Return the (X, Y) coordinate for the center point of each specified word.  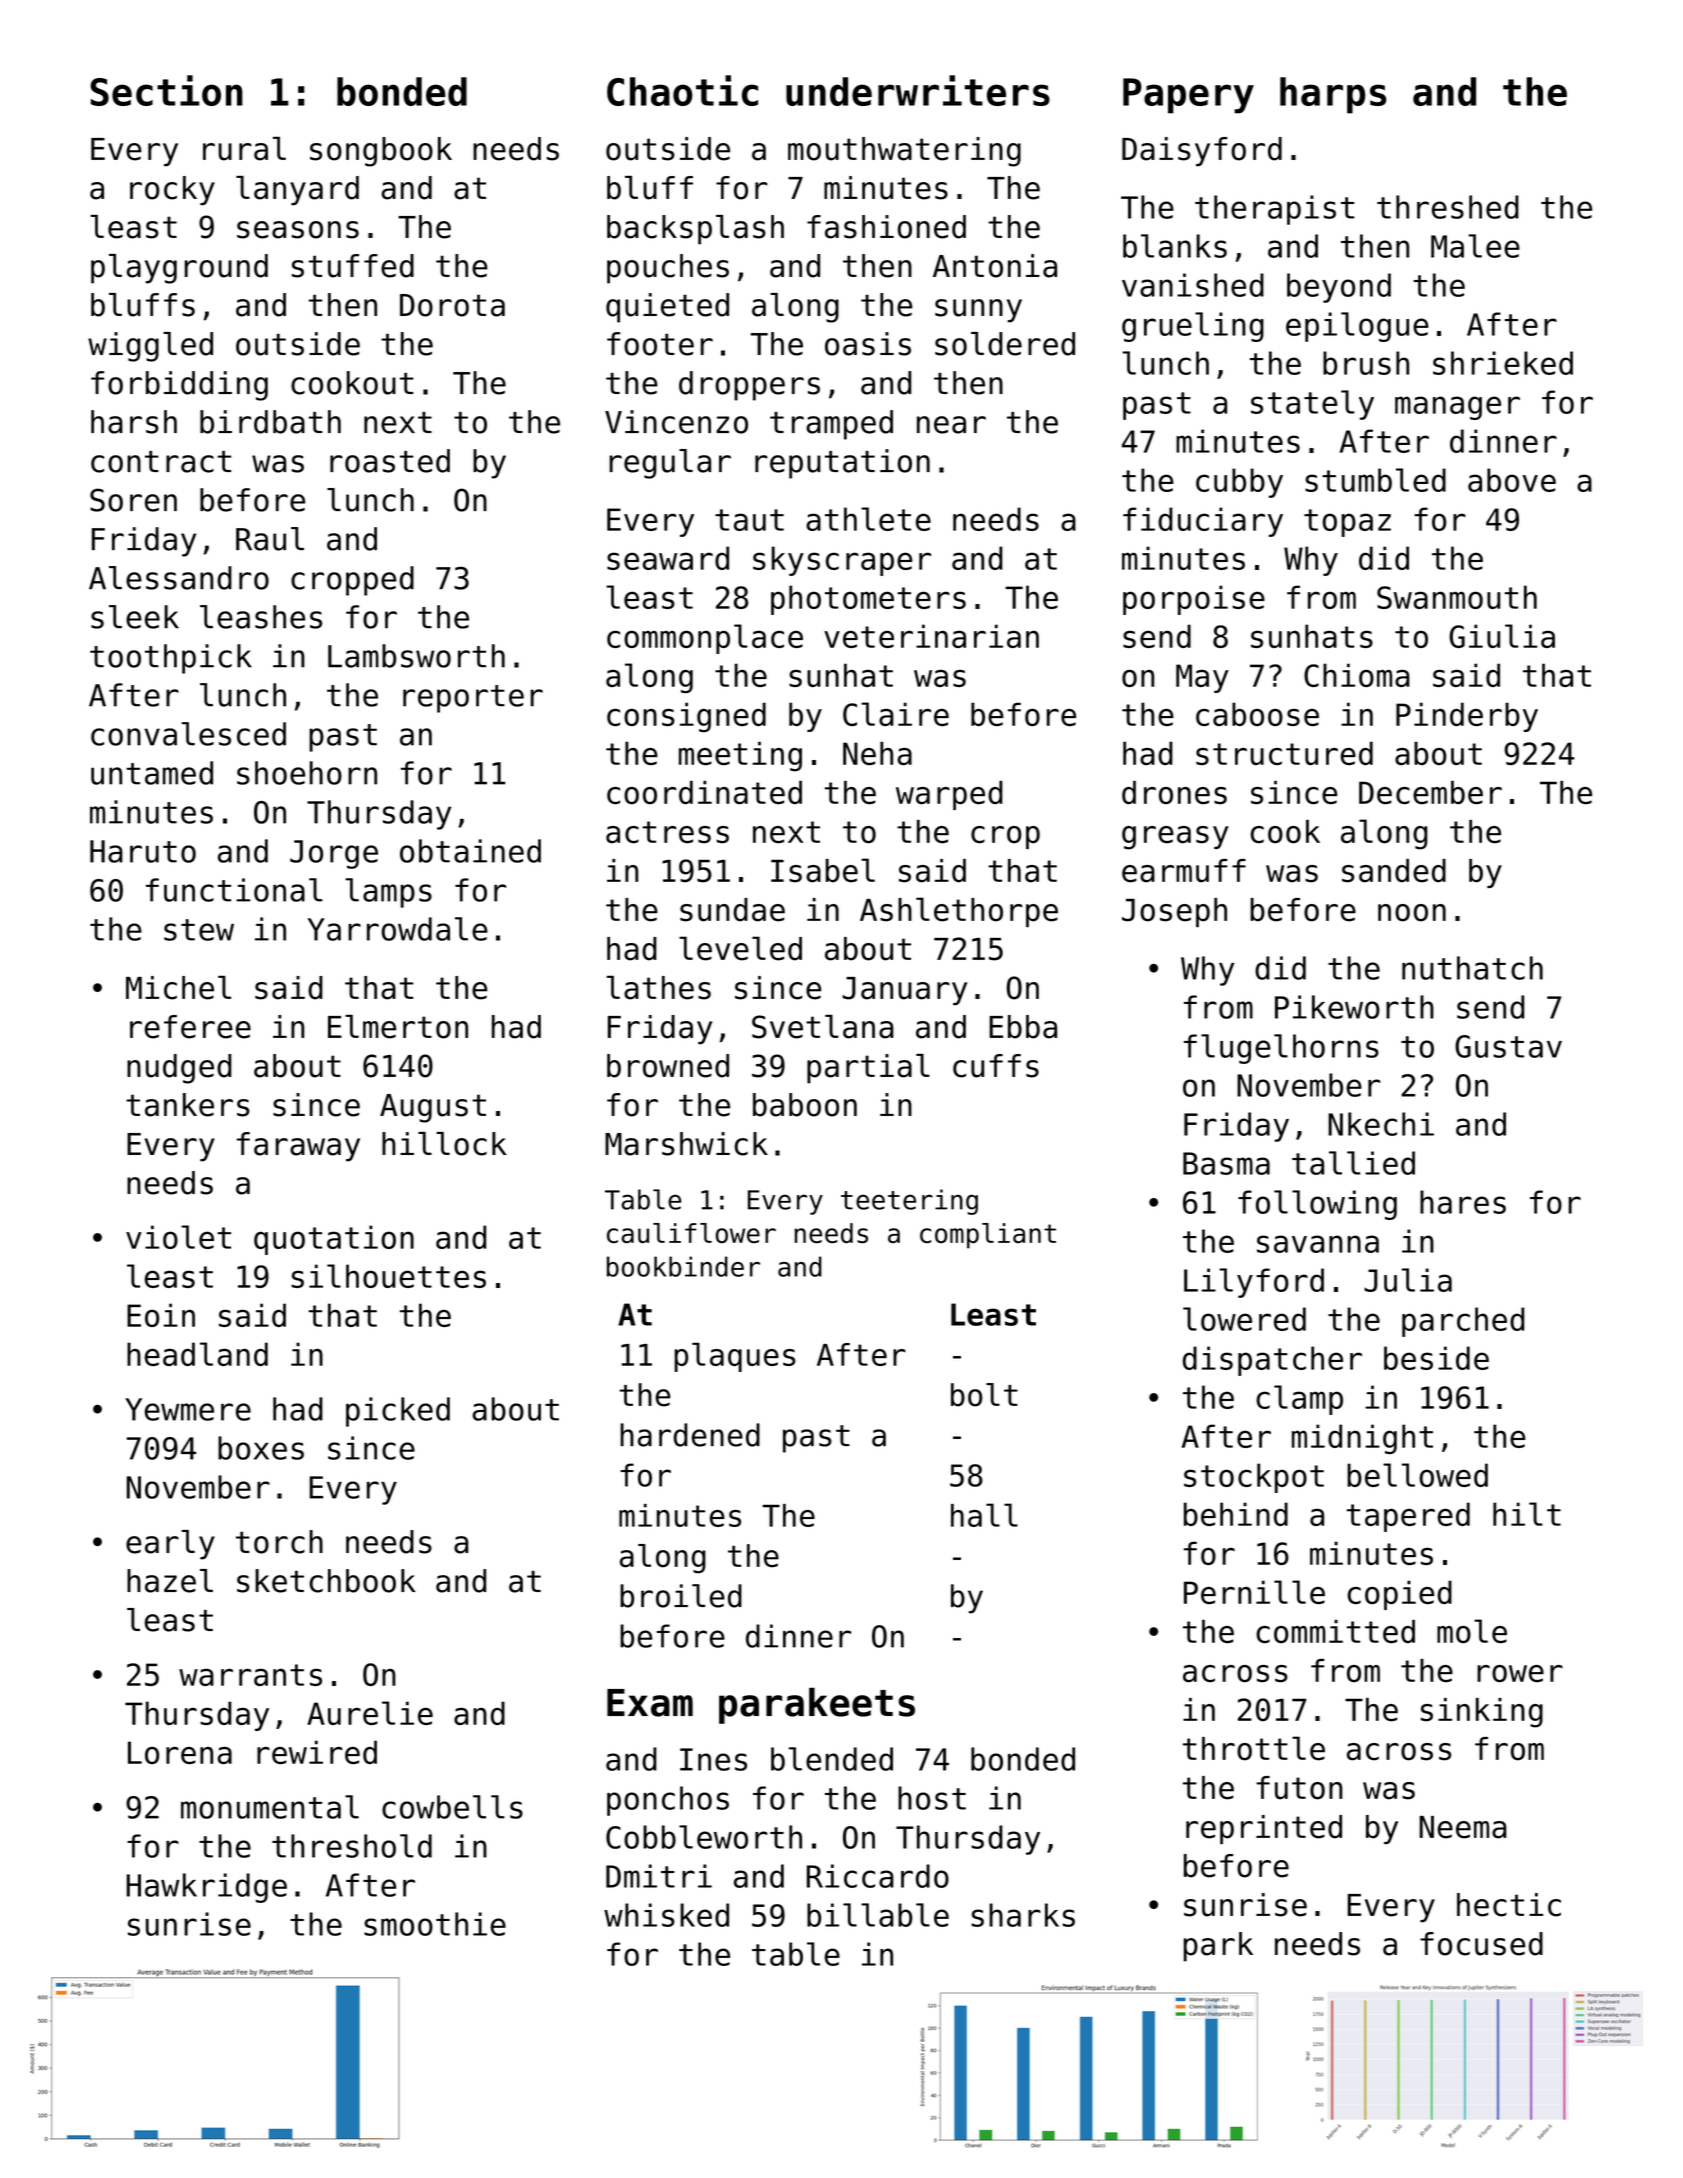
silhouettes (389, 1276)
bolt (984, 1395)
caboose (1257, 714)
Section (166, 90)
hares (1463, 1202)
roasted (390, 461)
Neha (877, 753)
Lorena (180, 1752)
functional (234, 890)
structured (1284, 753)
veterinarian (931, 636)
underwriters (918, 90)
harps (1333, 95)
